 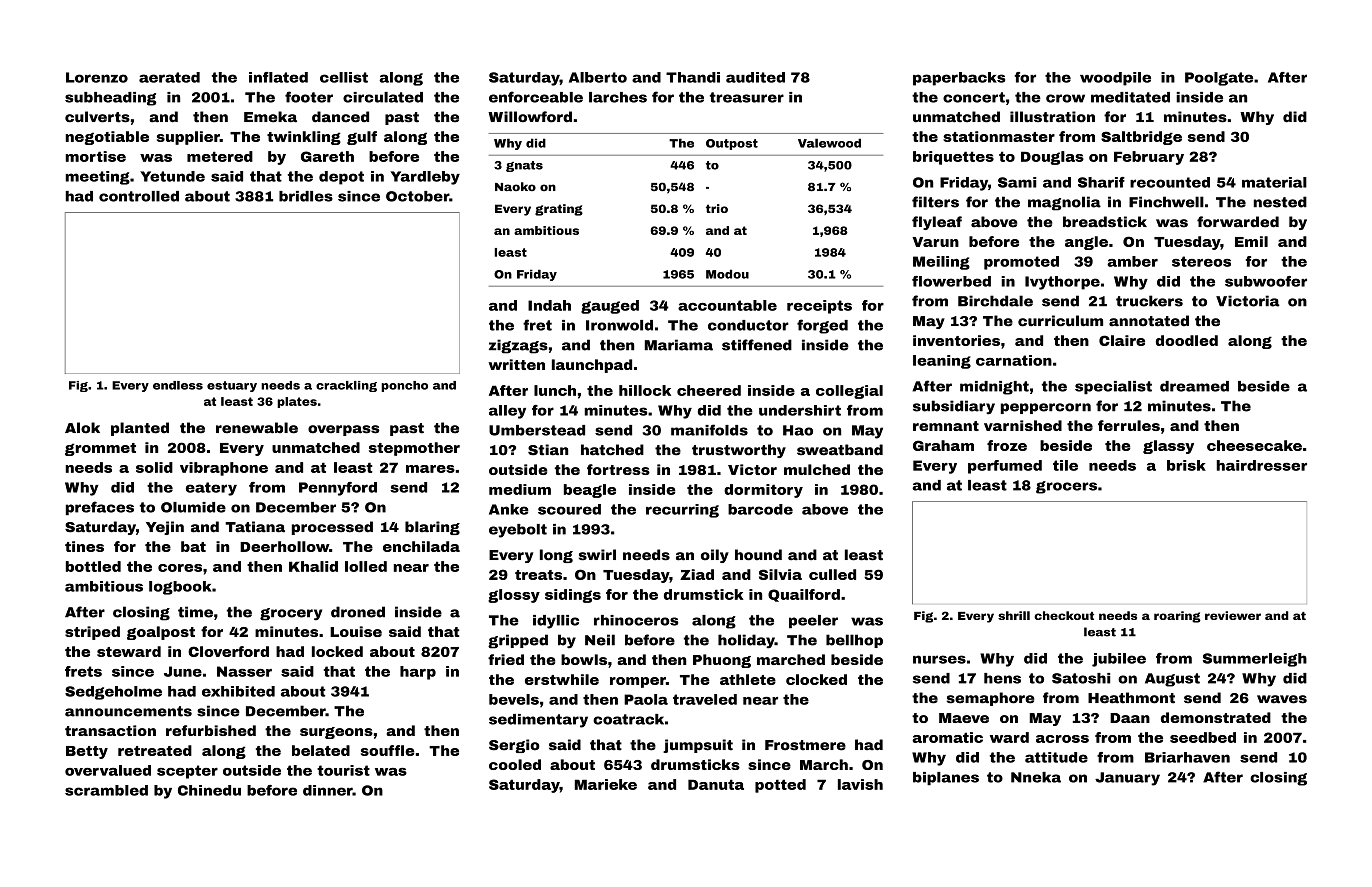 I want to click on cooled, so click(x=515, y=764).
